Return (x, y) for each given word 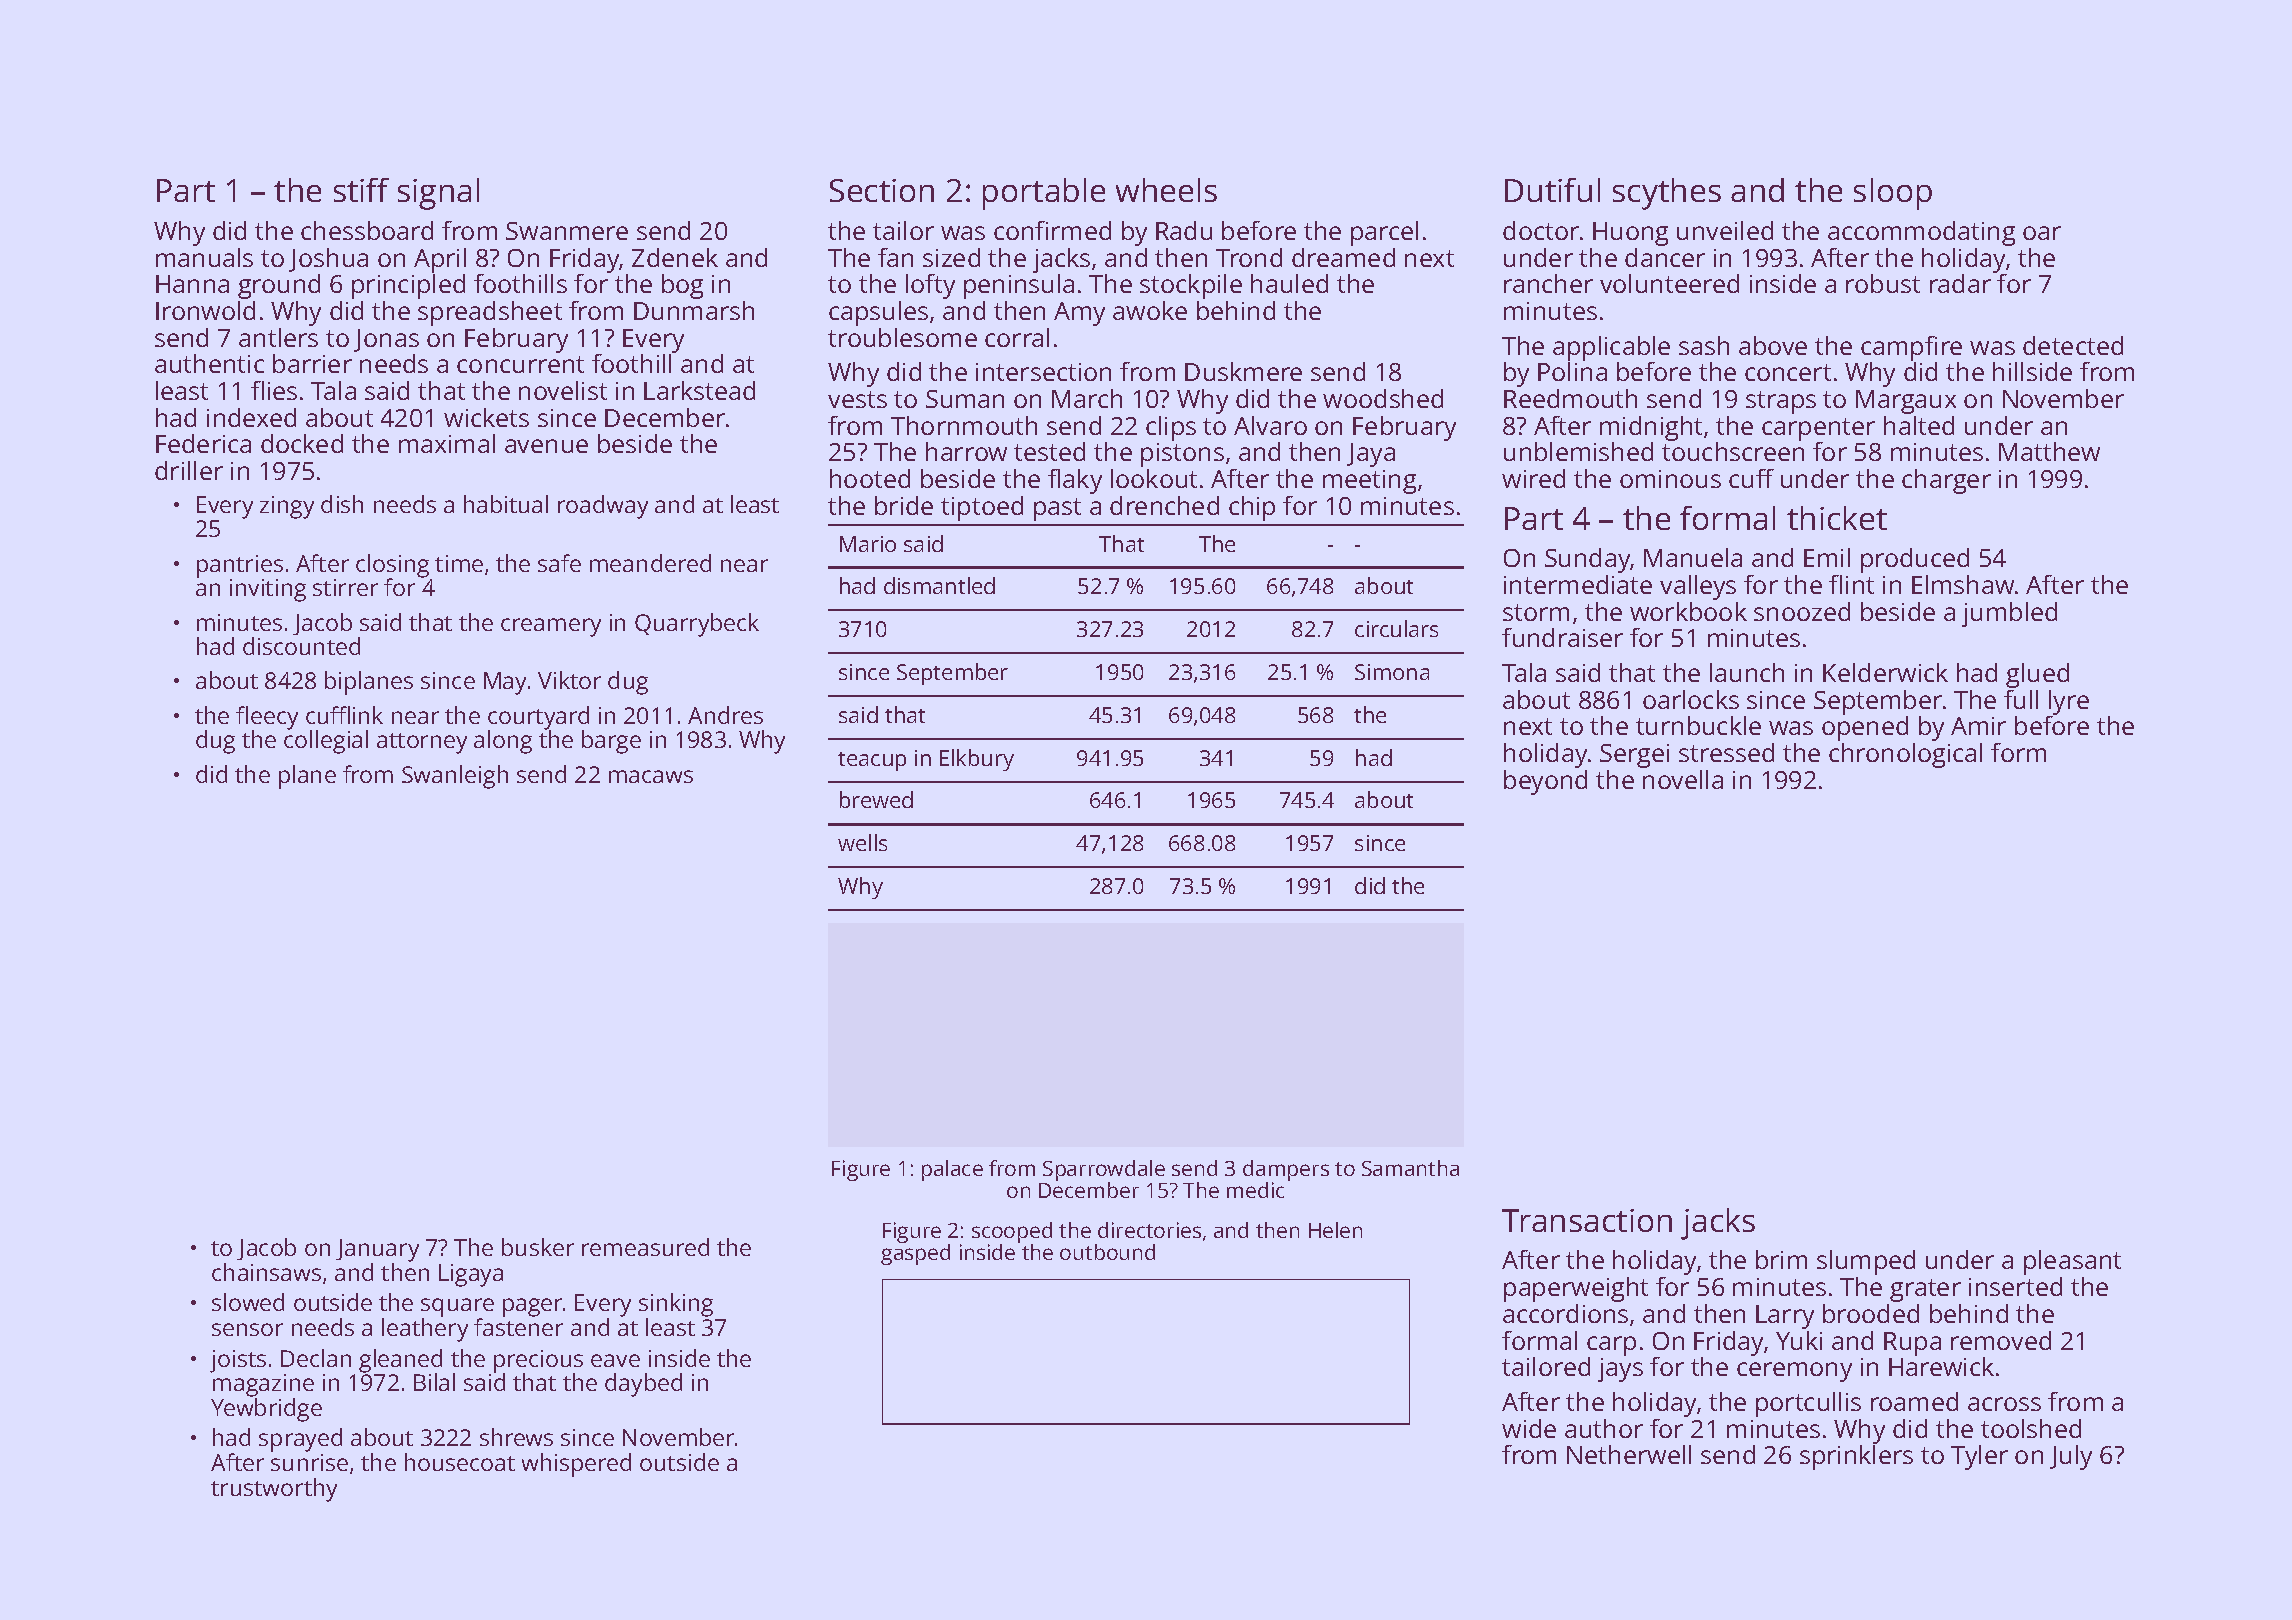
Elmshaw (1963, 584)
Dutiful (1552, 190)
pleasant (2072, 1262)
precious (538, 1361)
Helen (1335, 1230)
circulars (1396, 628)
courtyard (538, 718)
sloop (1893, 194)
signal (438, 194)
